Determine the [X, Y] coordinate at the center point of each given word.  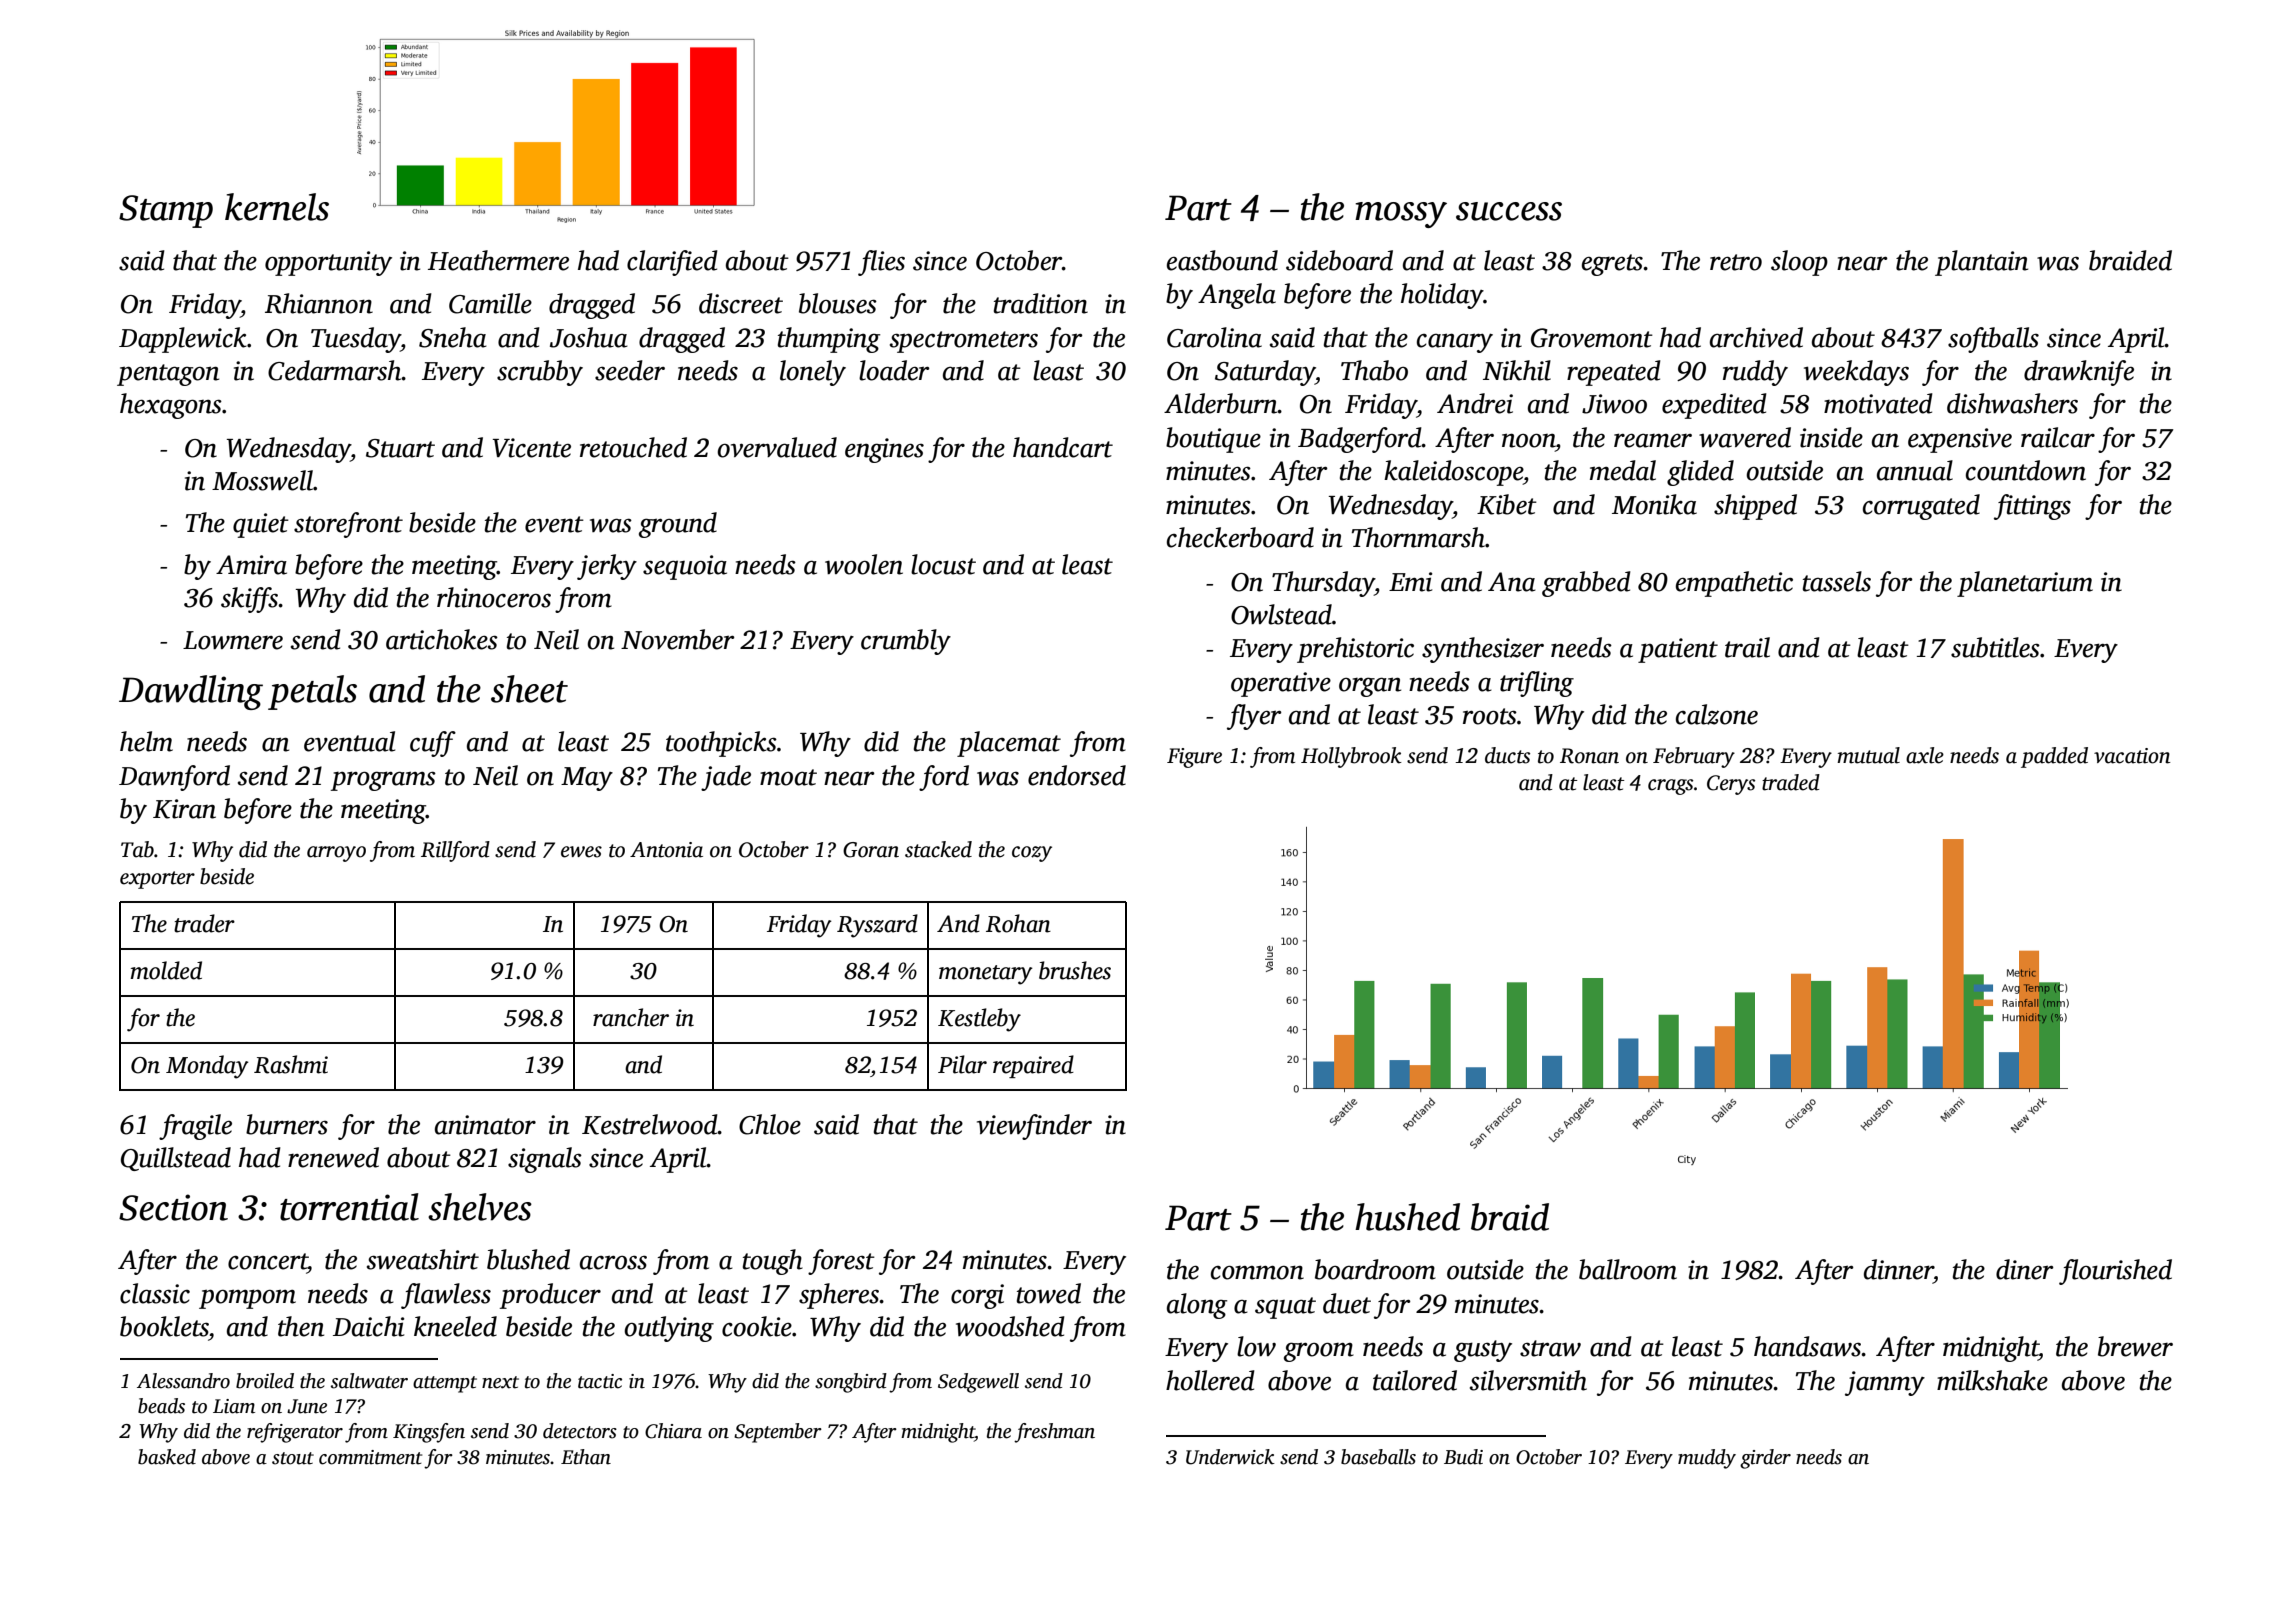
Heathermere [498, 260]
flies [881, 263]
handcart [1063, 447]
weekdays [1856, 373]
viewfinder [1034, 1127]
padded [2054, 757]
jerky [607, 567]
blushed [528, 1259]
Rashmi [291, 1064]
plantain [1981, 263]
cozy [1032, 854]
